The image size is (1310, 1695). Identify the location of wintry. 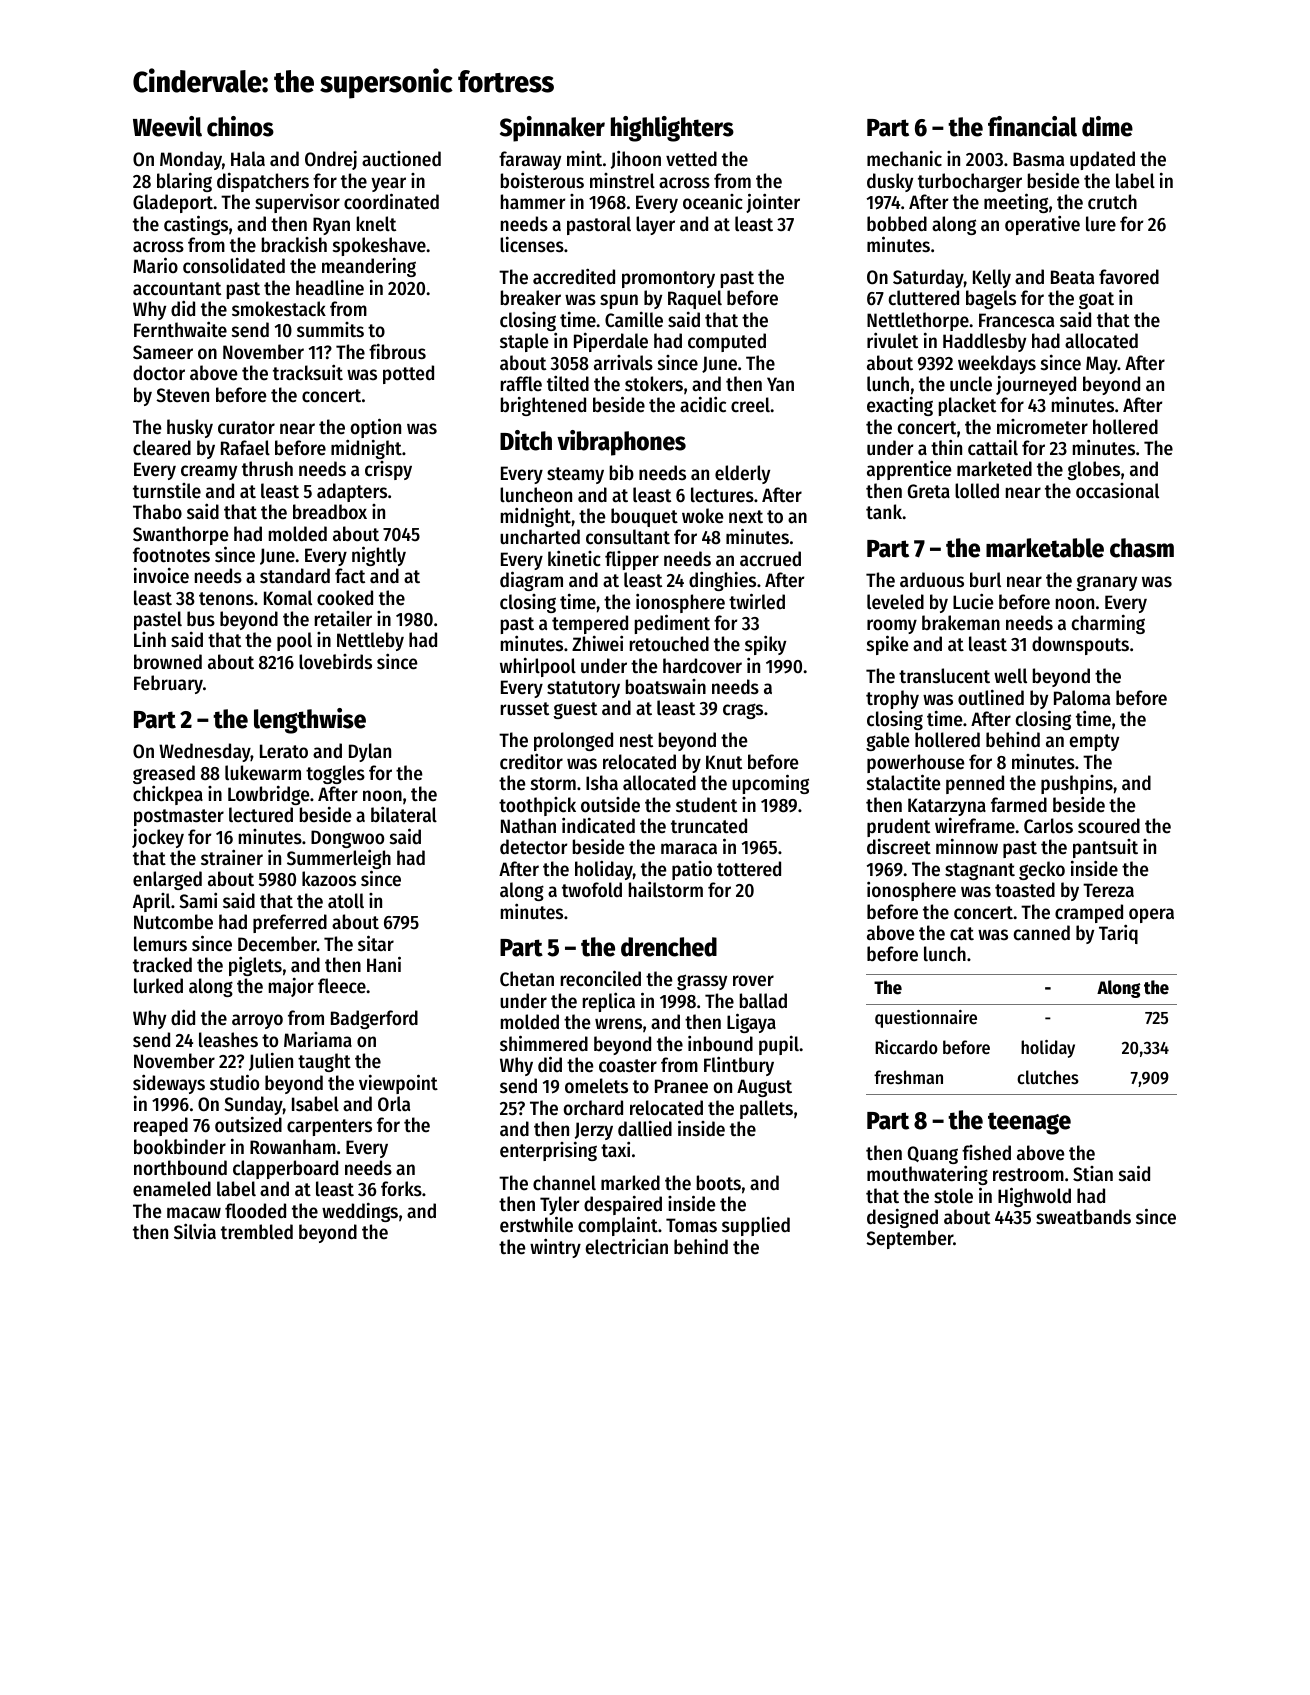
(555, 1248).
